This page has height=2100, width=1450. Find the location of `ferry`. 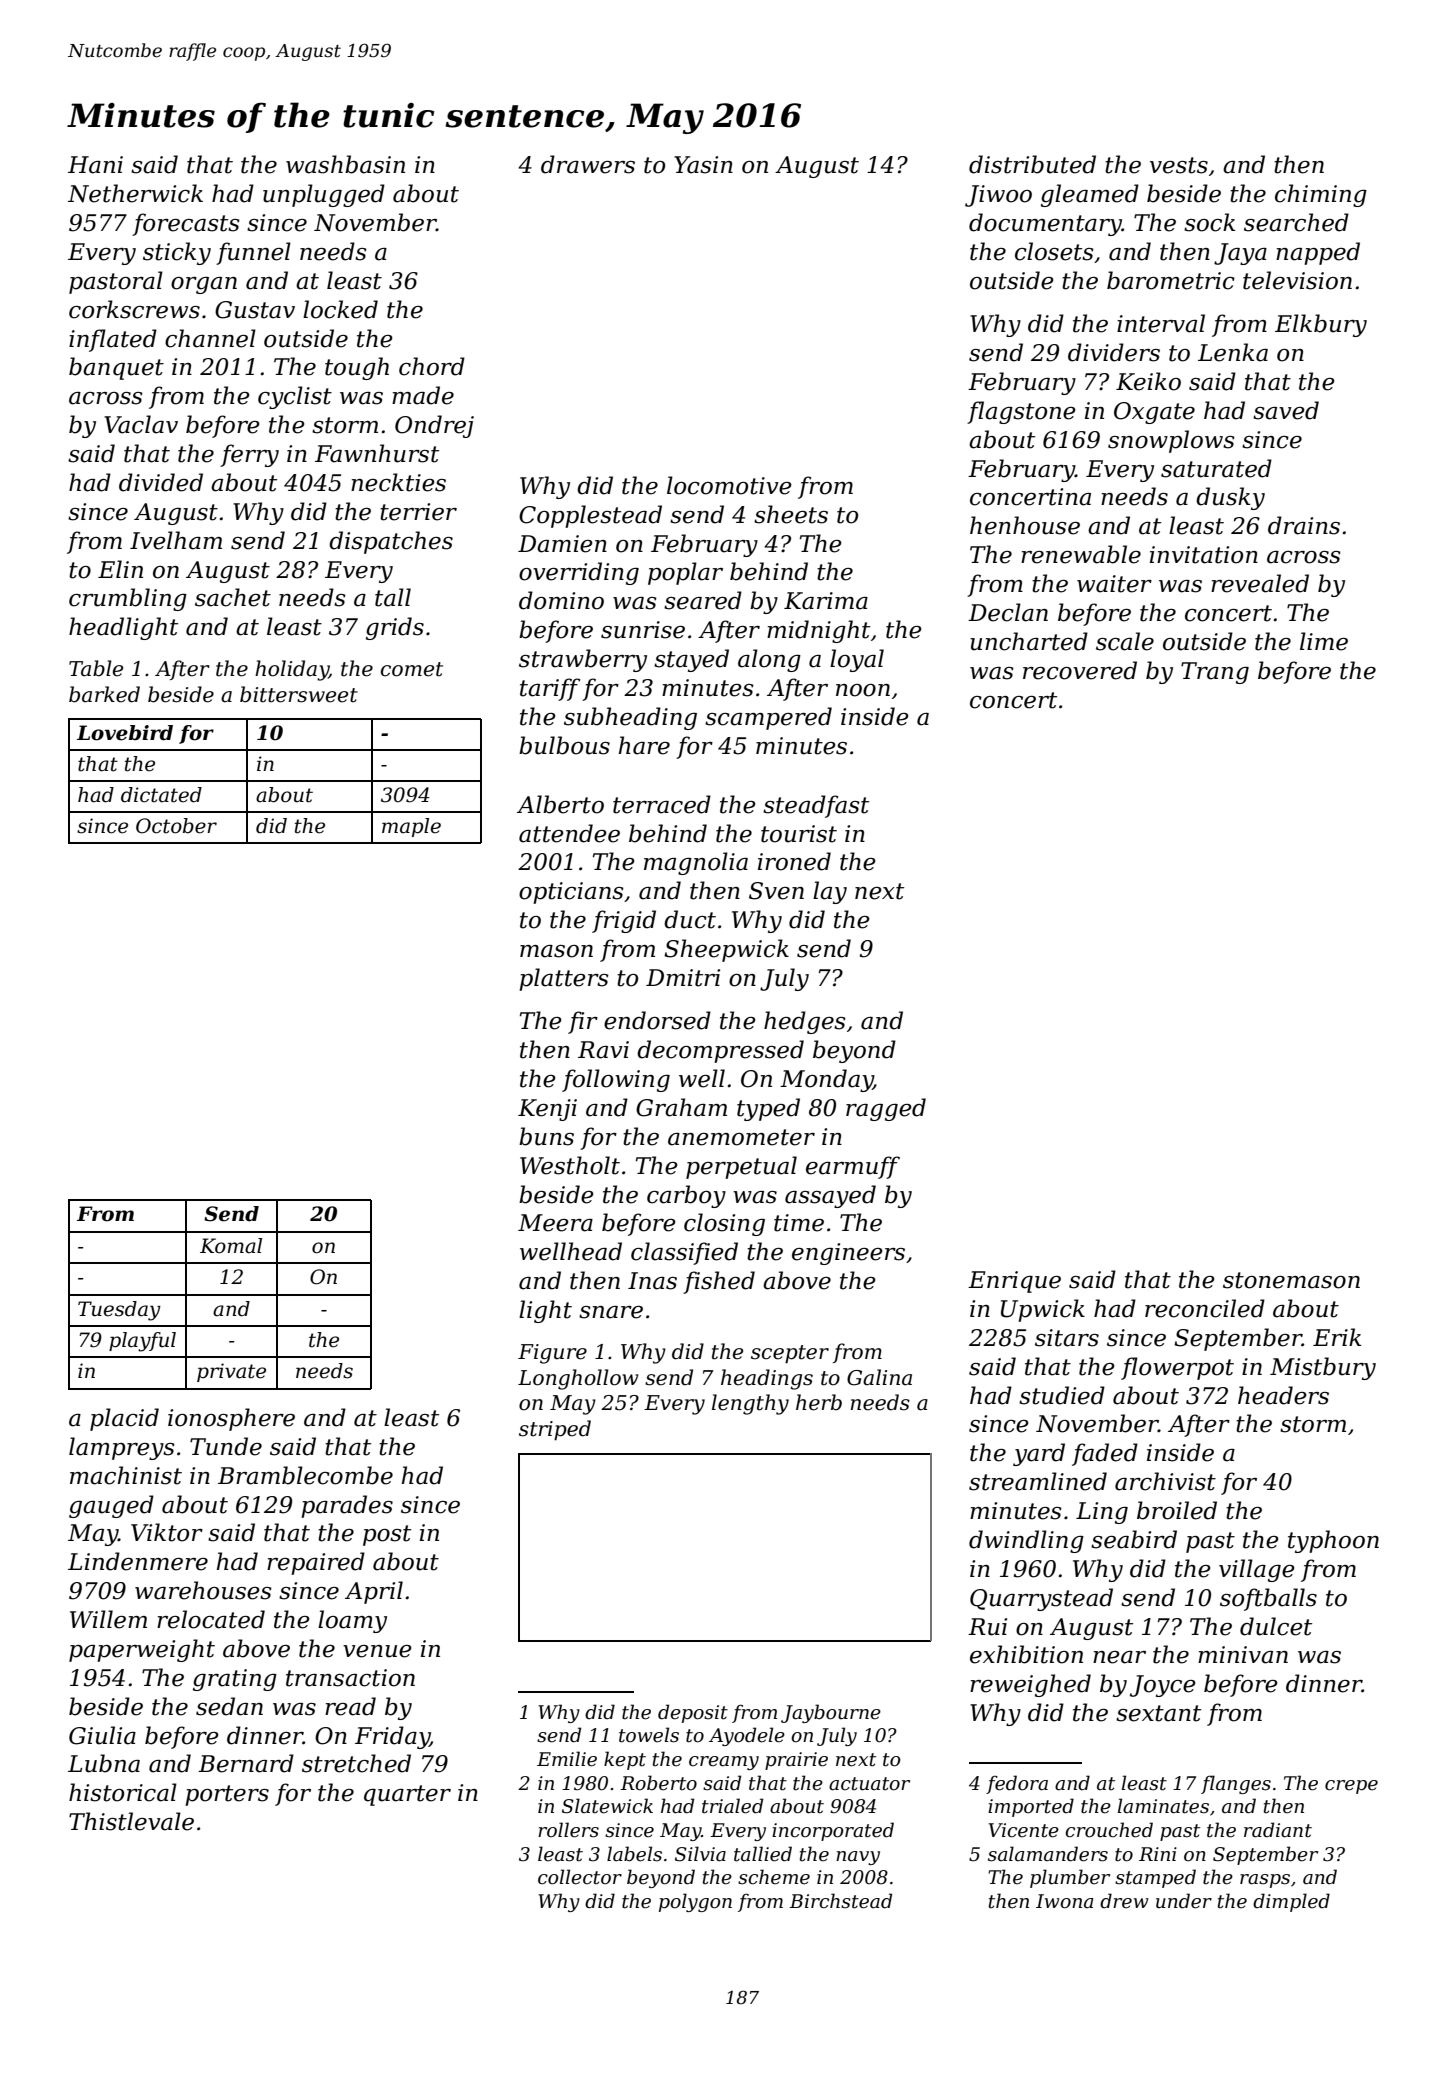

ferry is located at coordinates (249, 455).
